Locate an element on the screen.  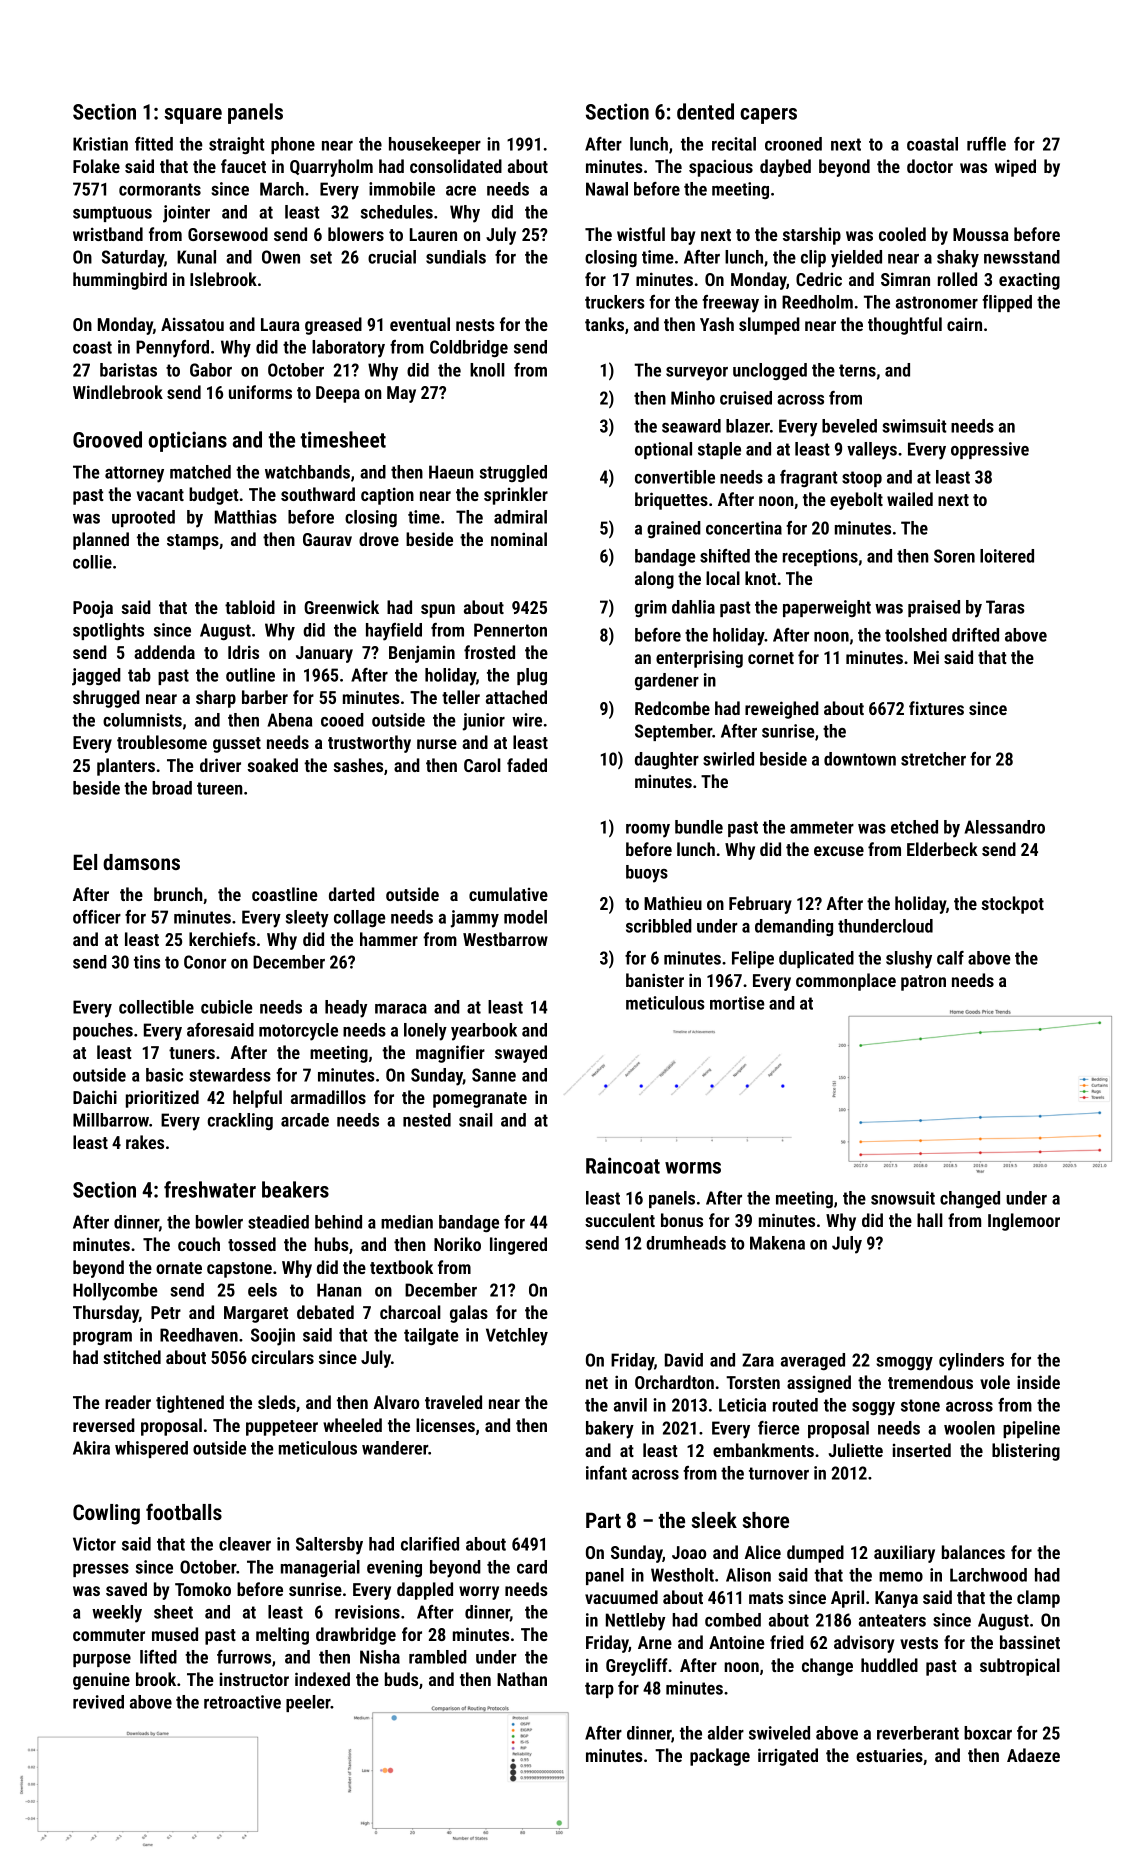
junior is located at coordinates (484, 722).
